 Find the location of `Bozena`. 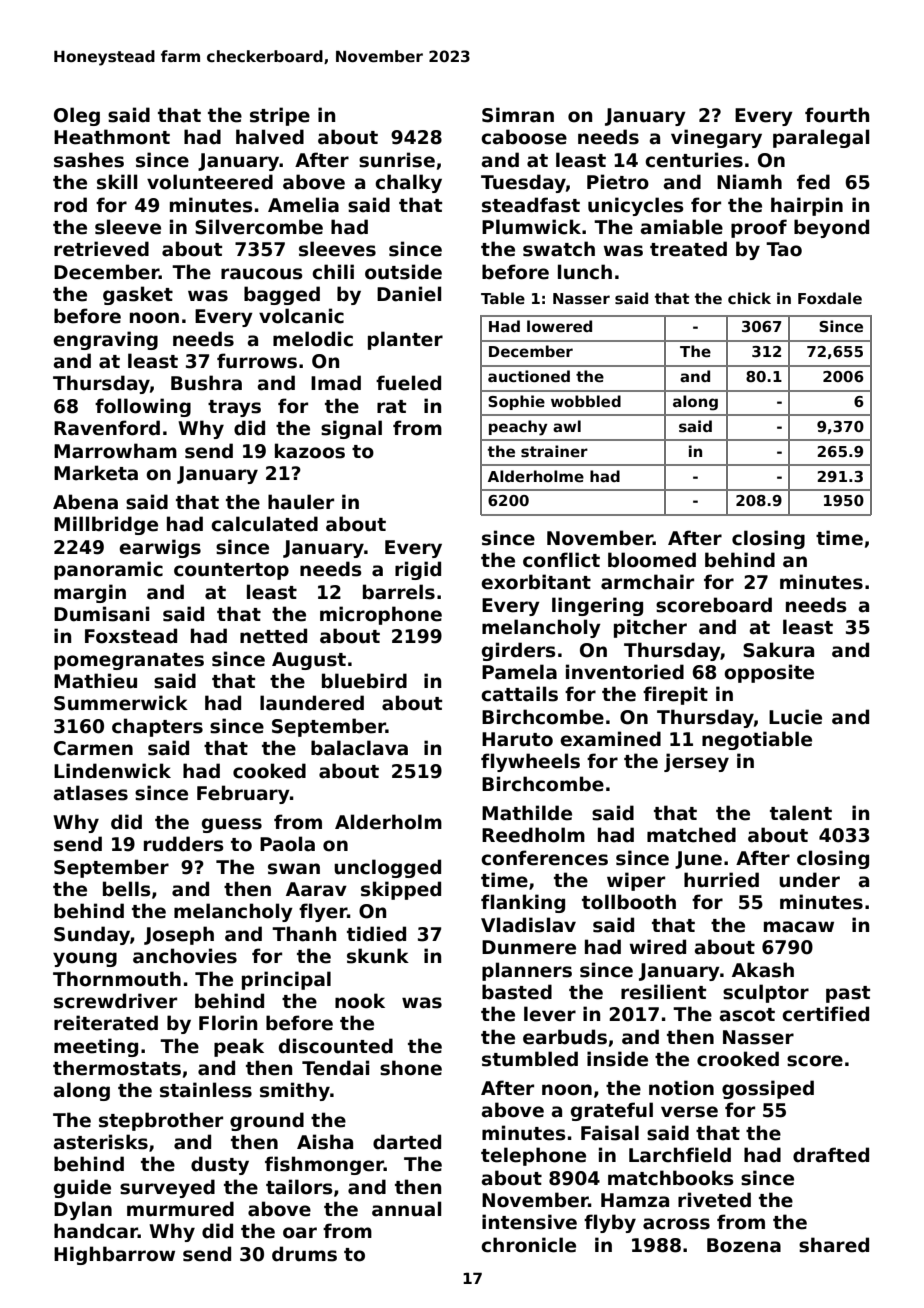

Bozena is located at coordinates (744, 1245).
